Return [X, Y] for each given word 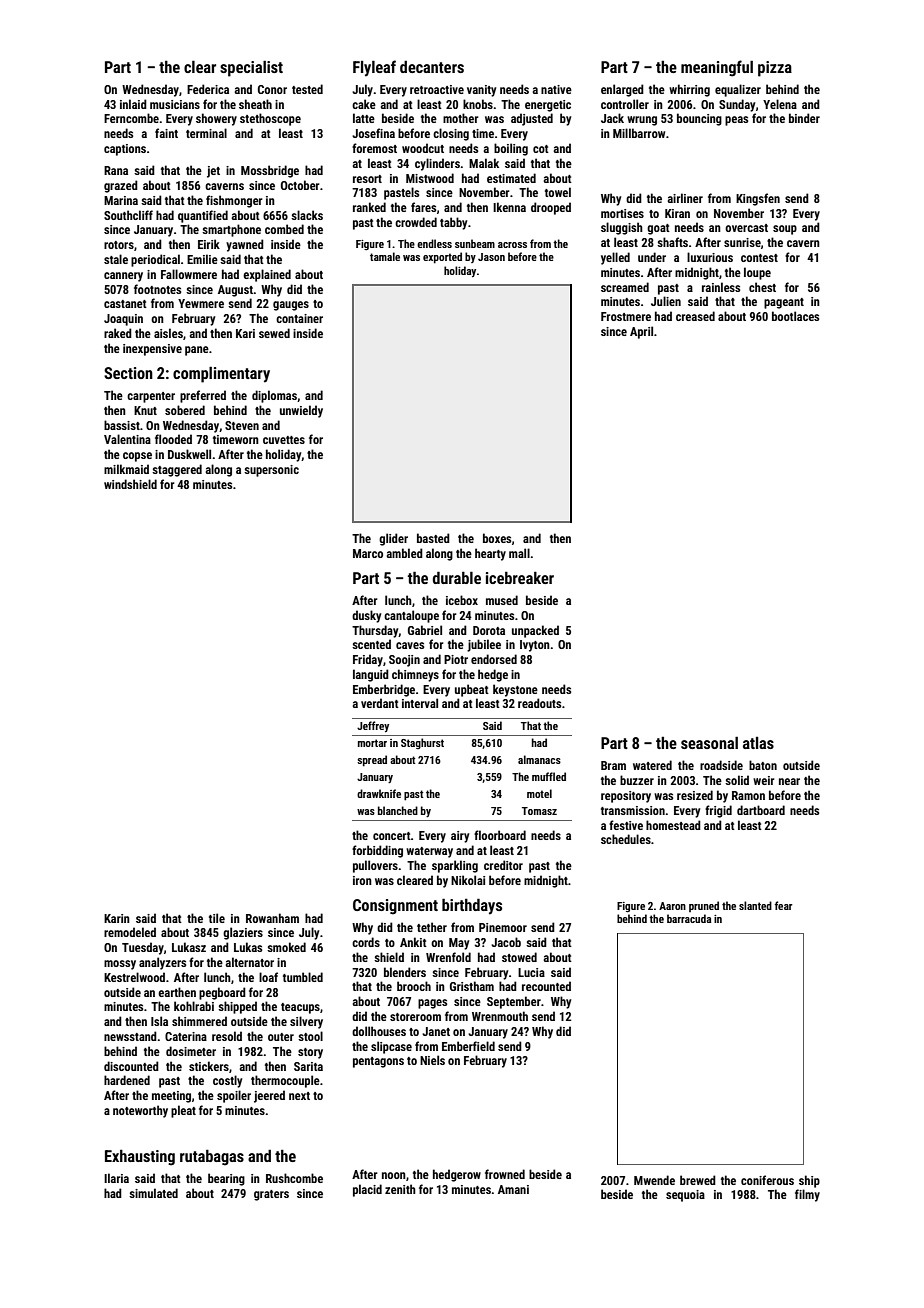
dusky [366, 616]
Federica [208, 89]
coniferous [767, 1180]
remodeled [130, 932]
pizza [775, 69]
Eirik [209, 244]
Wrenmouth [500, 1016]
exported [442, 258]
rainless [721, 287]
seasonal [709, 743]
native [556, 89]
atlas [758, 743]
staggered [177, 470]
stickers [209, 1066]
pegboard [222, 993]
